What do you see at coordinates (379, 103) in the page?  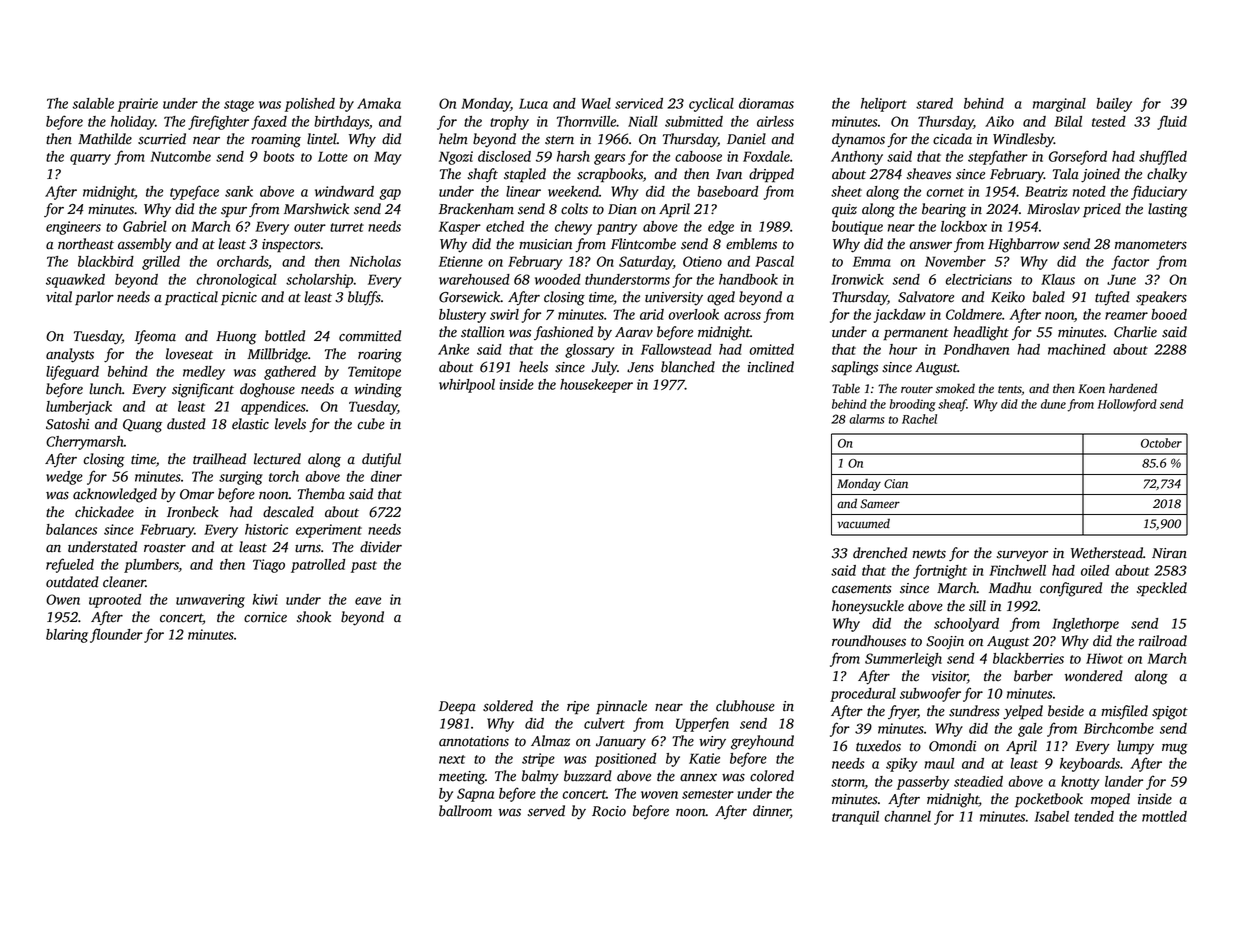 I see `Amaka` at bounding box center [379, 103].
